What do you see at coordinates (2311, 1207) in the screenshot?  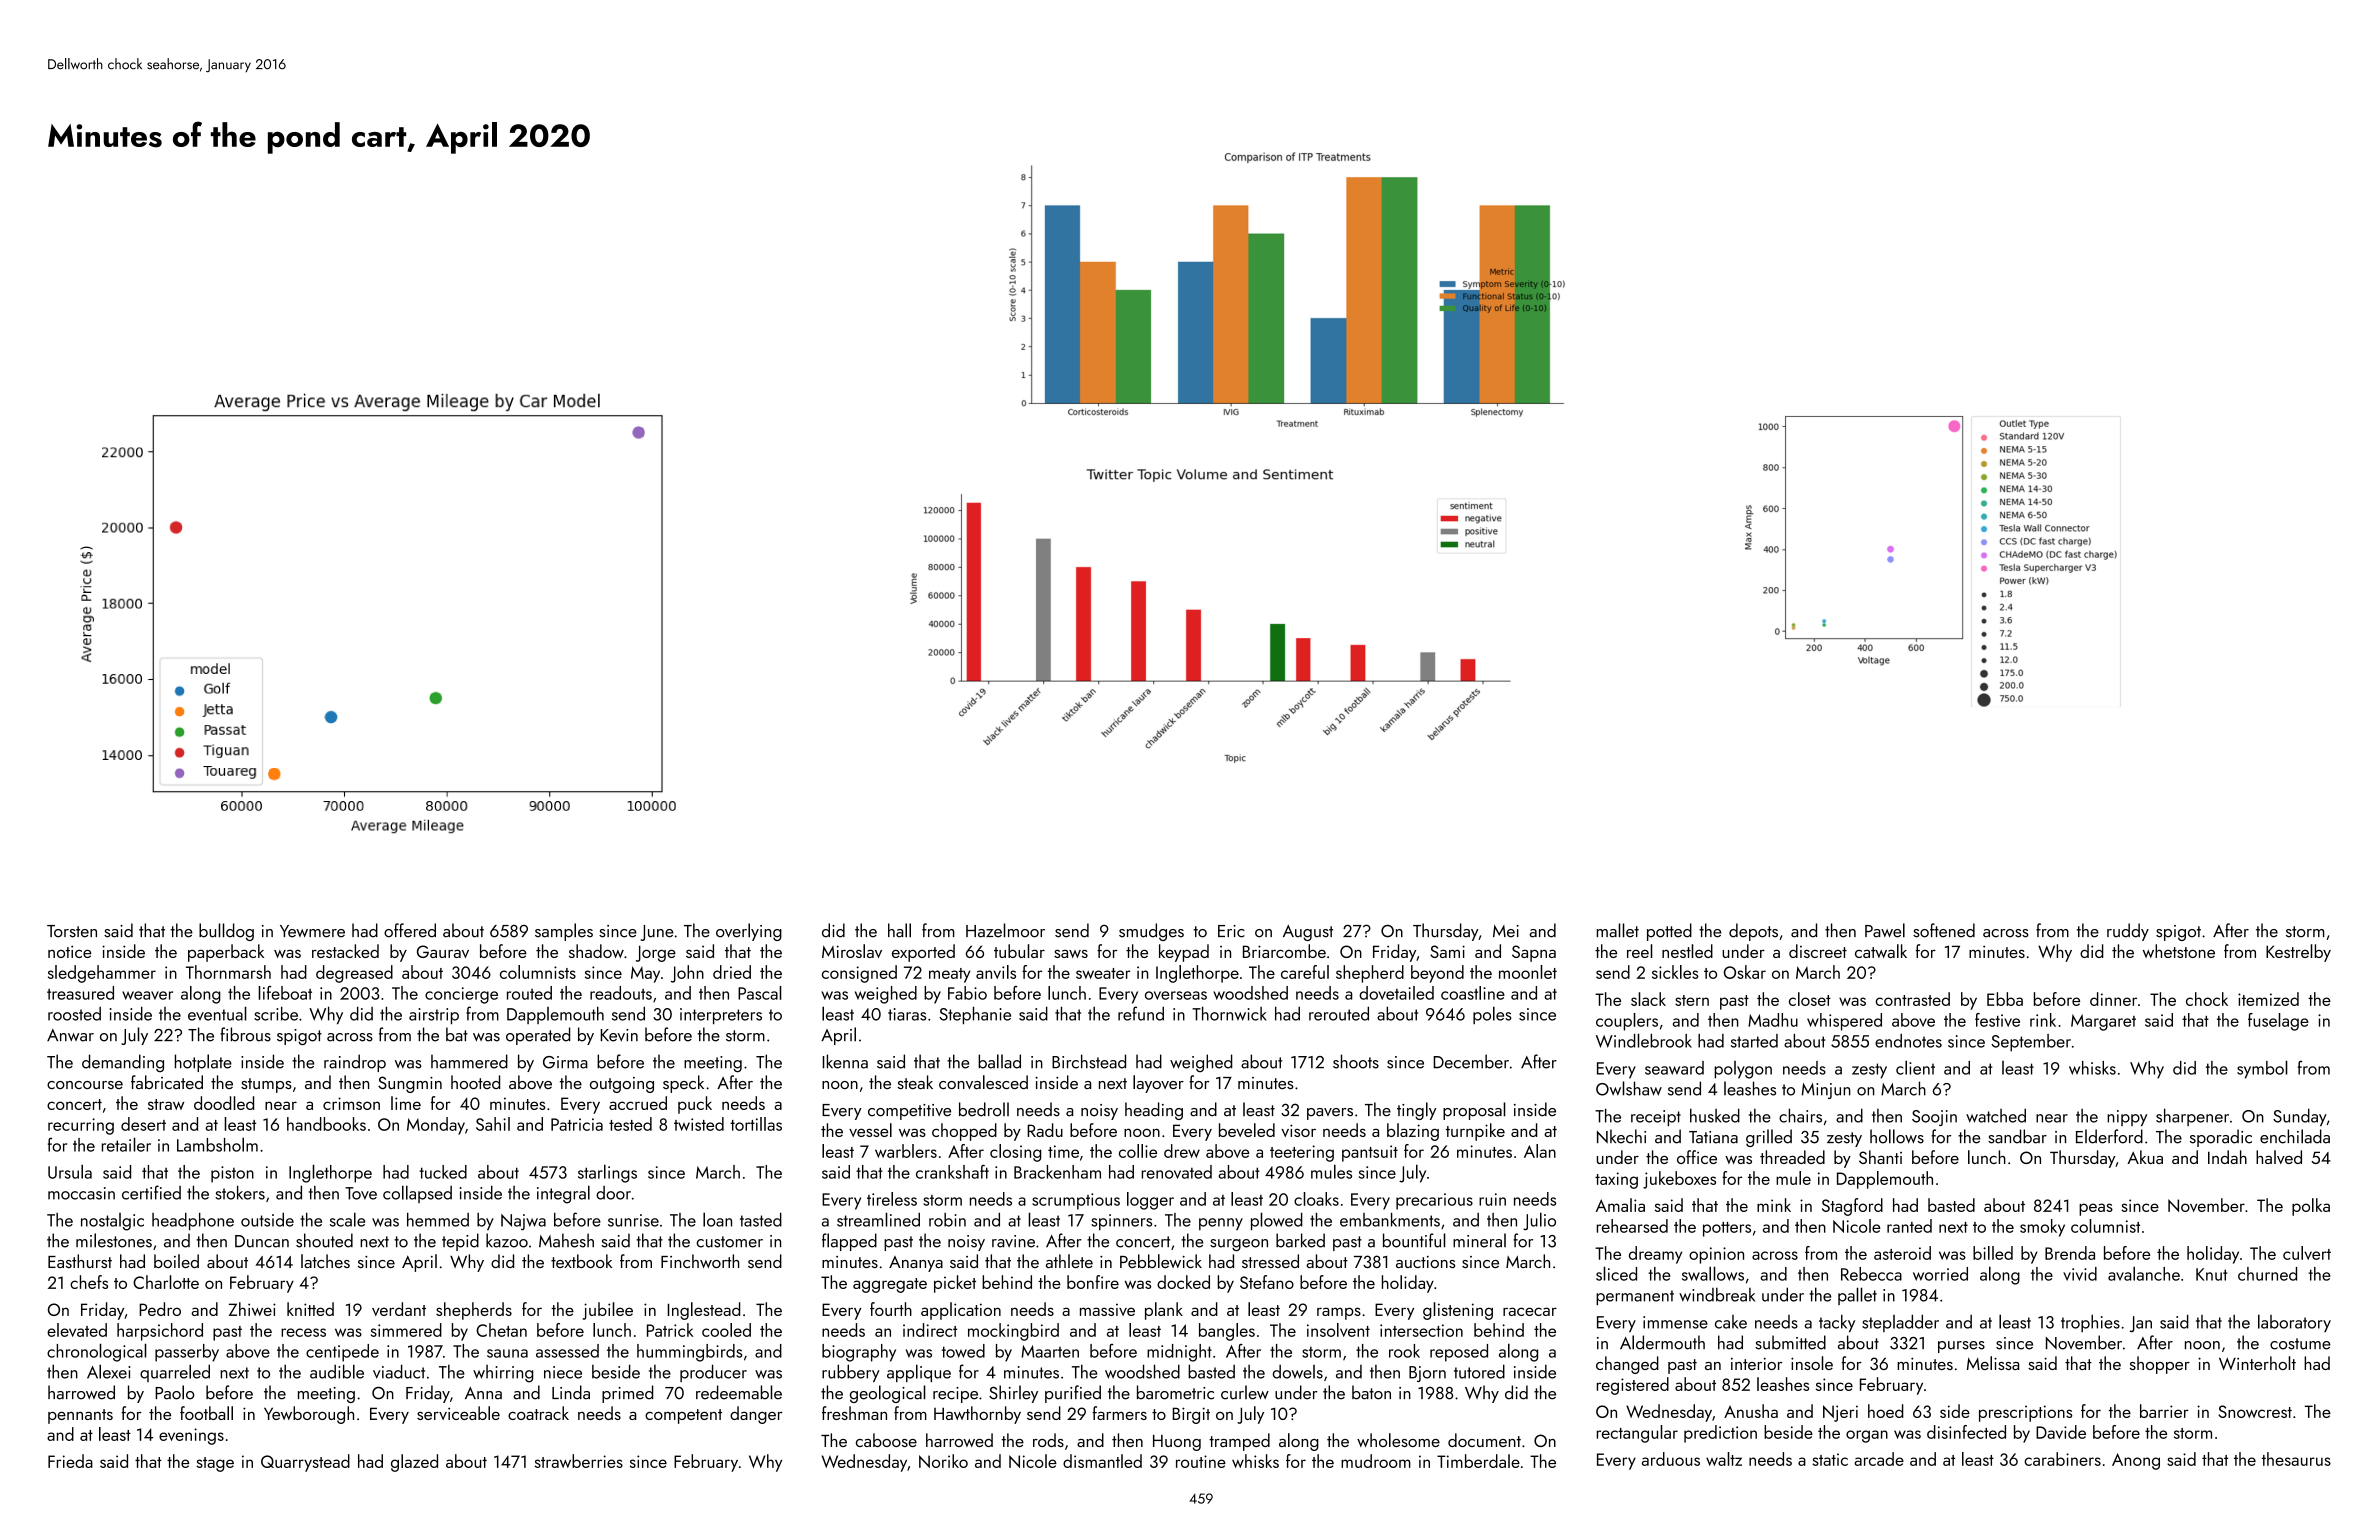 I see `polka` at bounding box center [2311, 1207].
